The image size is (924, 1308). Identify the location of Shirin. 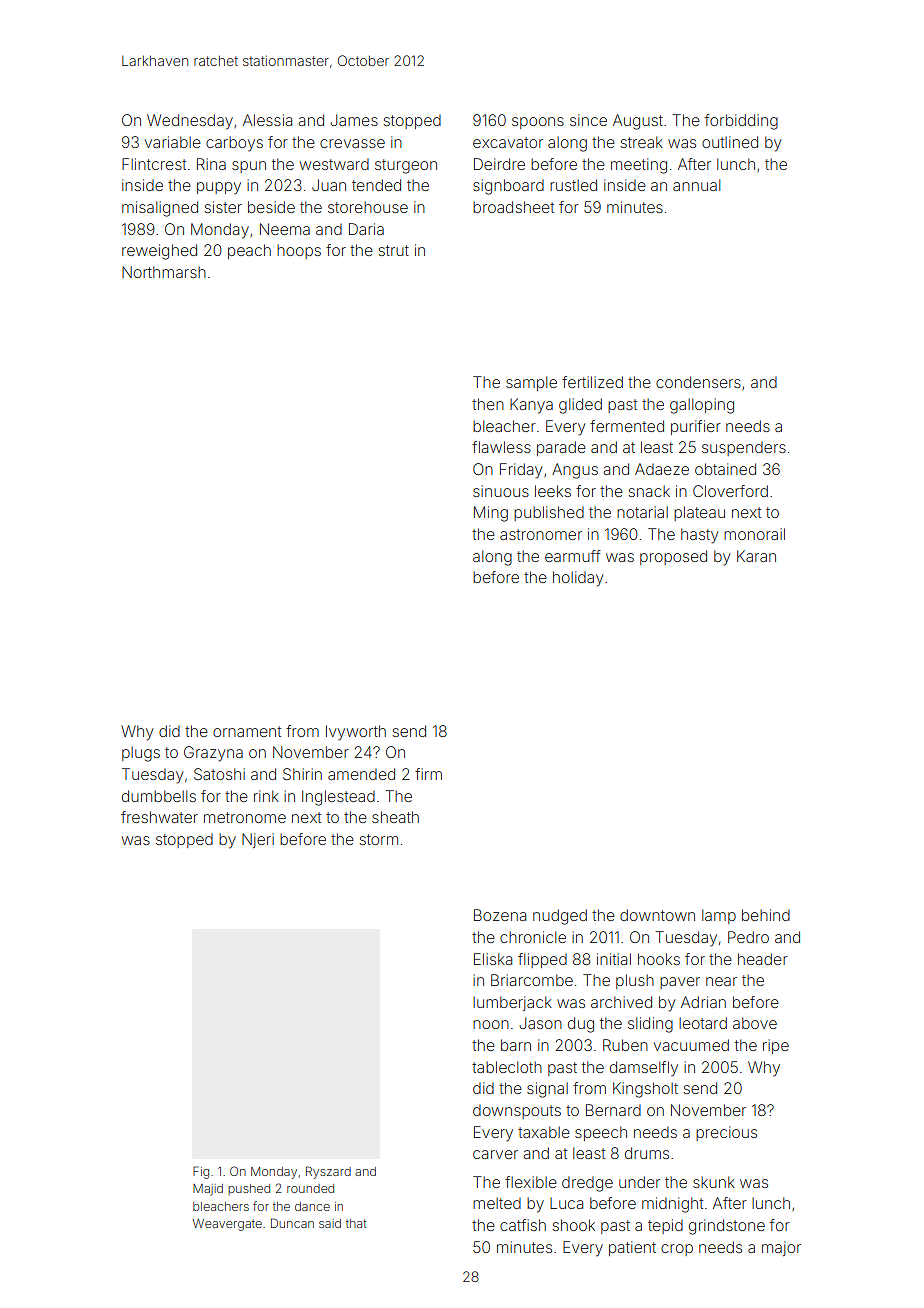
(302, 774).
